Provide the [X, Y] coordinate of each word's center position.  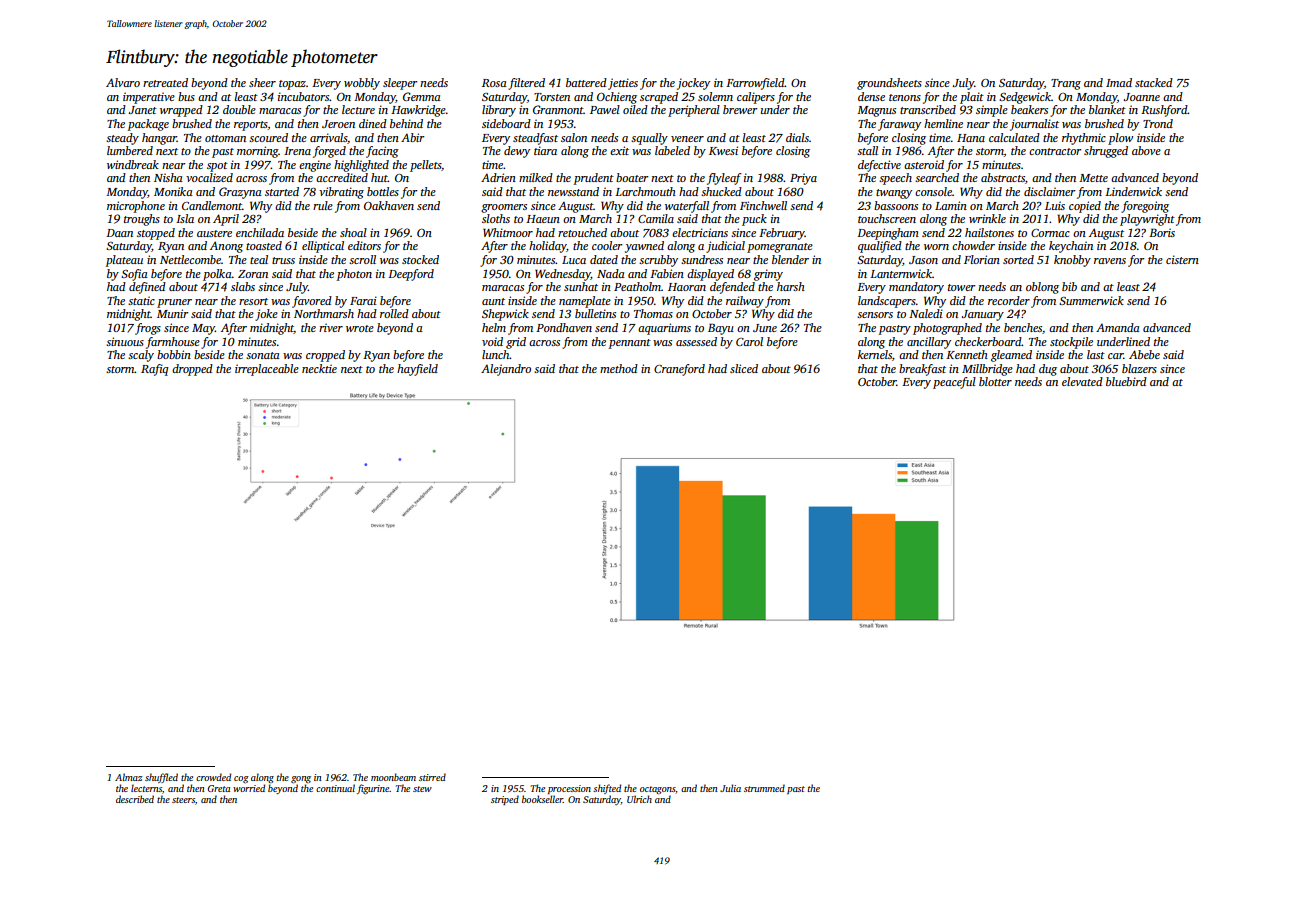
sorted [1018, 259]
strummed [764, 788]
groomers [504, 208]
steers [183, 800]
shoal [353, 232]
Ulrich [639, 799]
